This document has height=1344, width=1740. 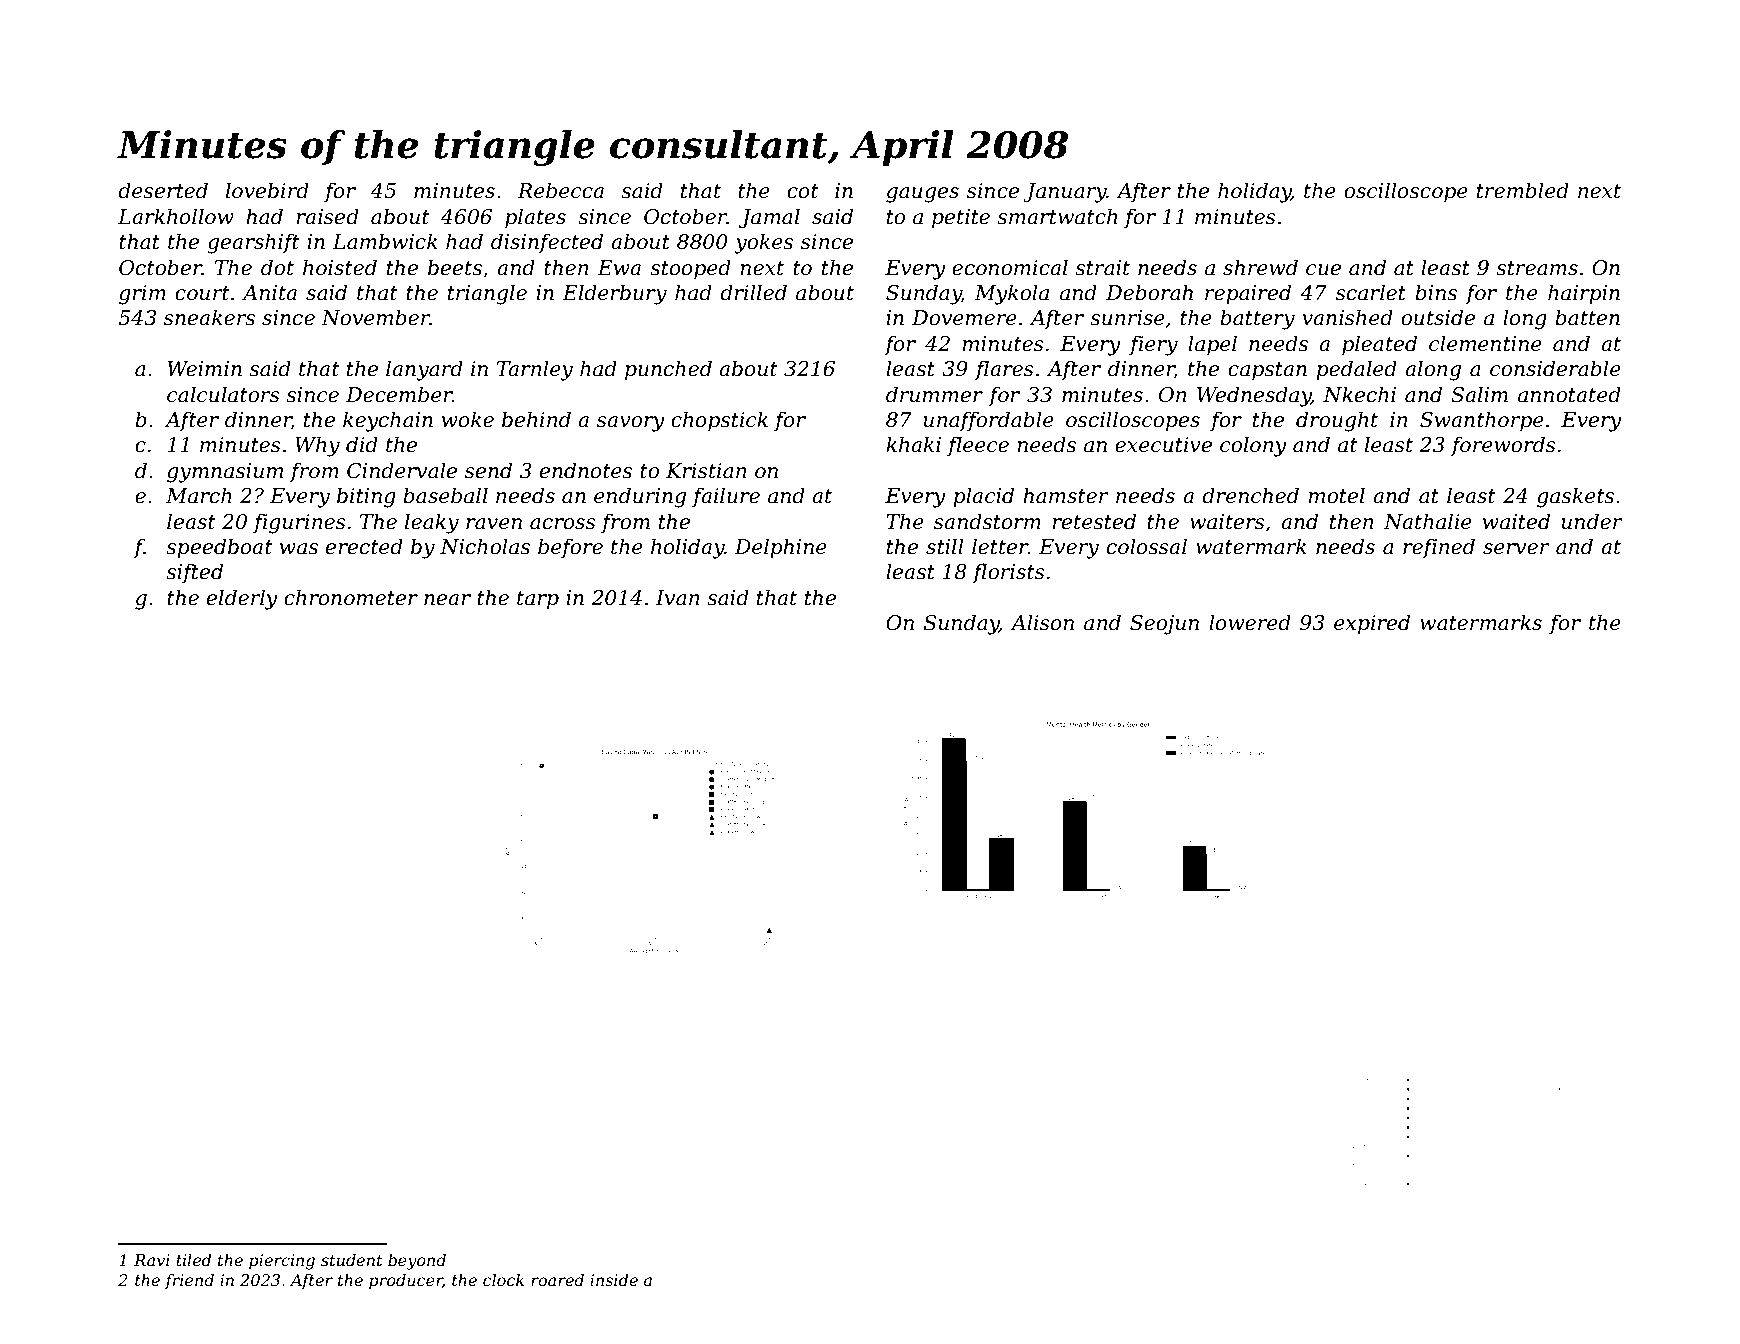 What do you see at coordinates (1253, 446) in the document?
I see `colony` at bounding box center [1253, 446].
